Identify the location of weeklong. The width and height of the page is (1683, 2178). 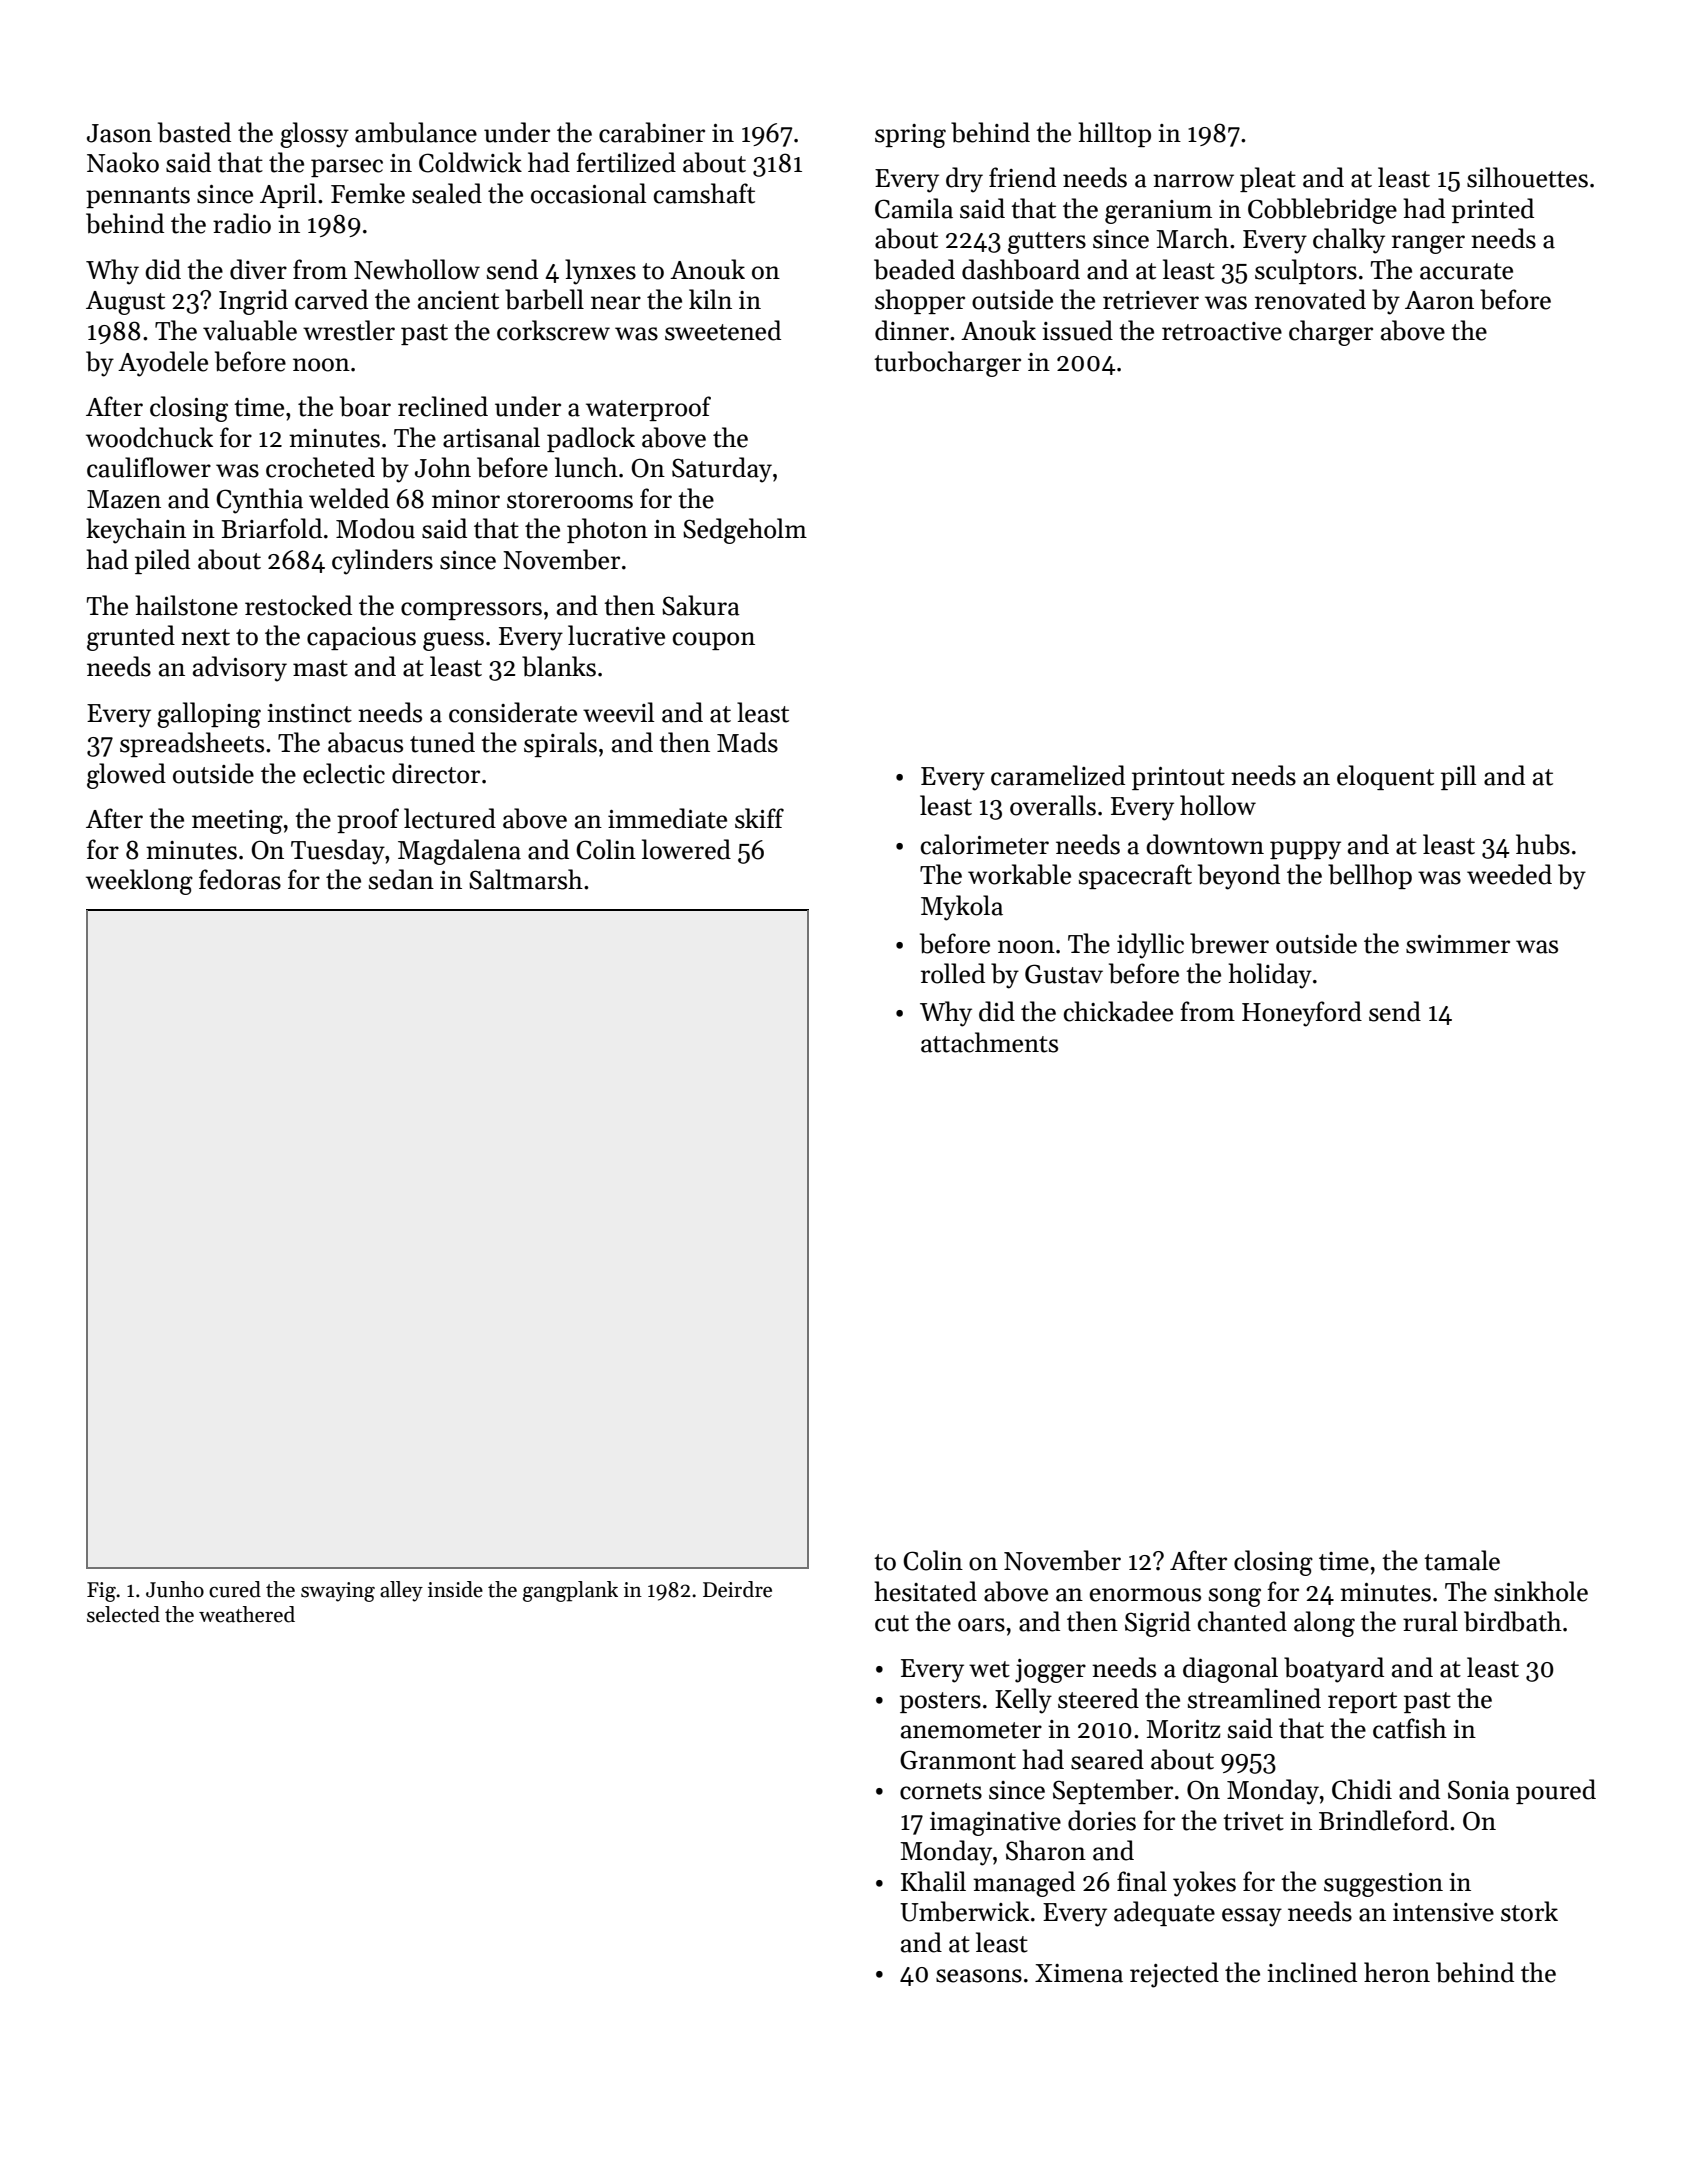
(139, 882).
